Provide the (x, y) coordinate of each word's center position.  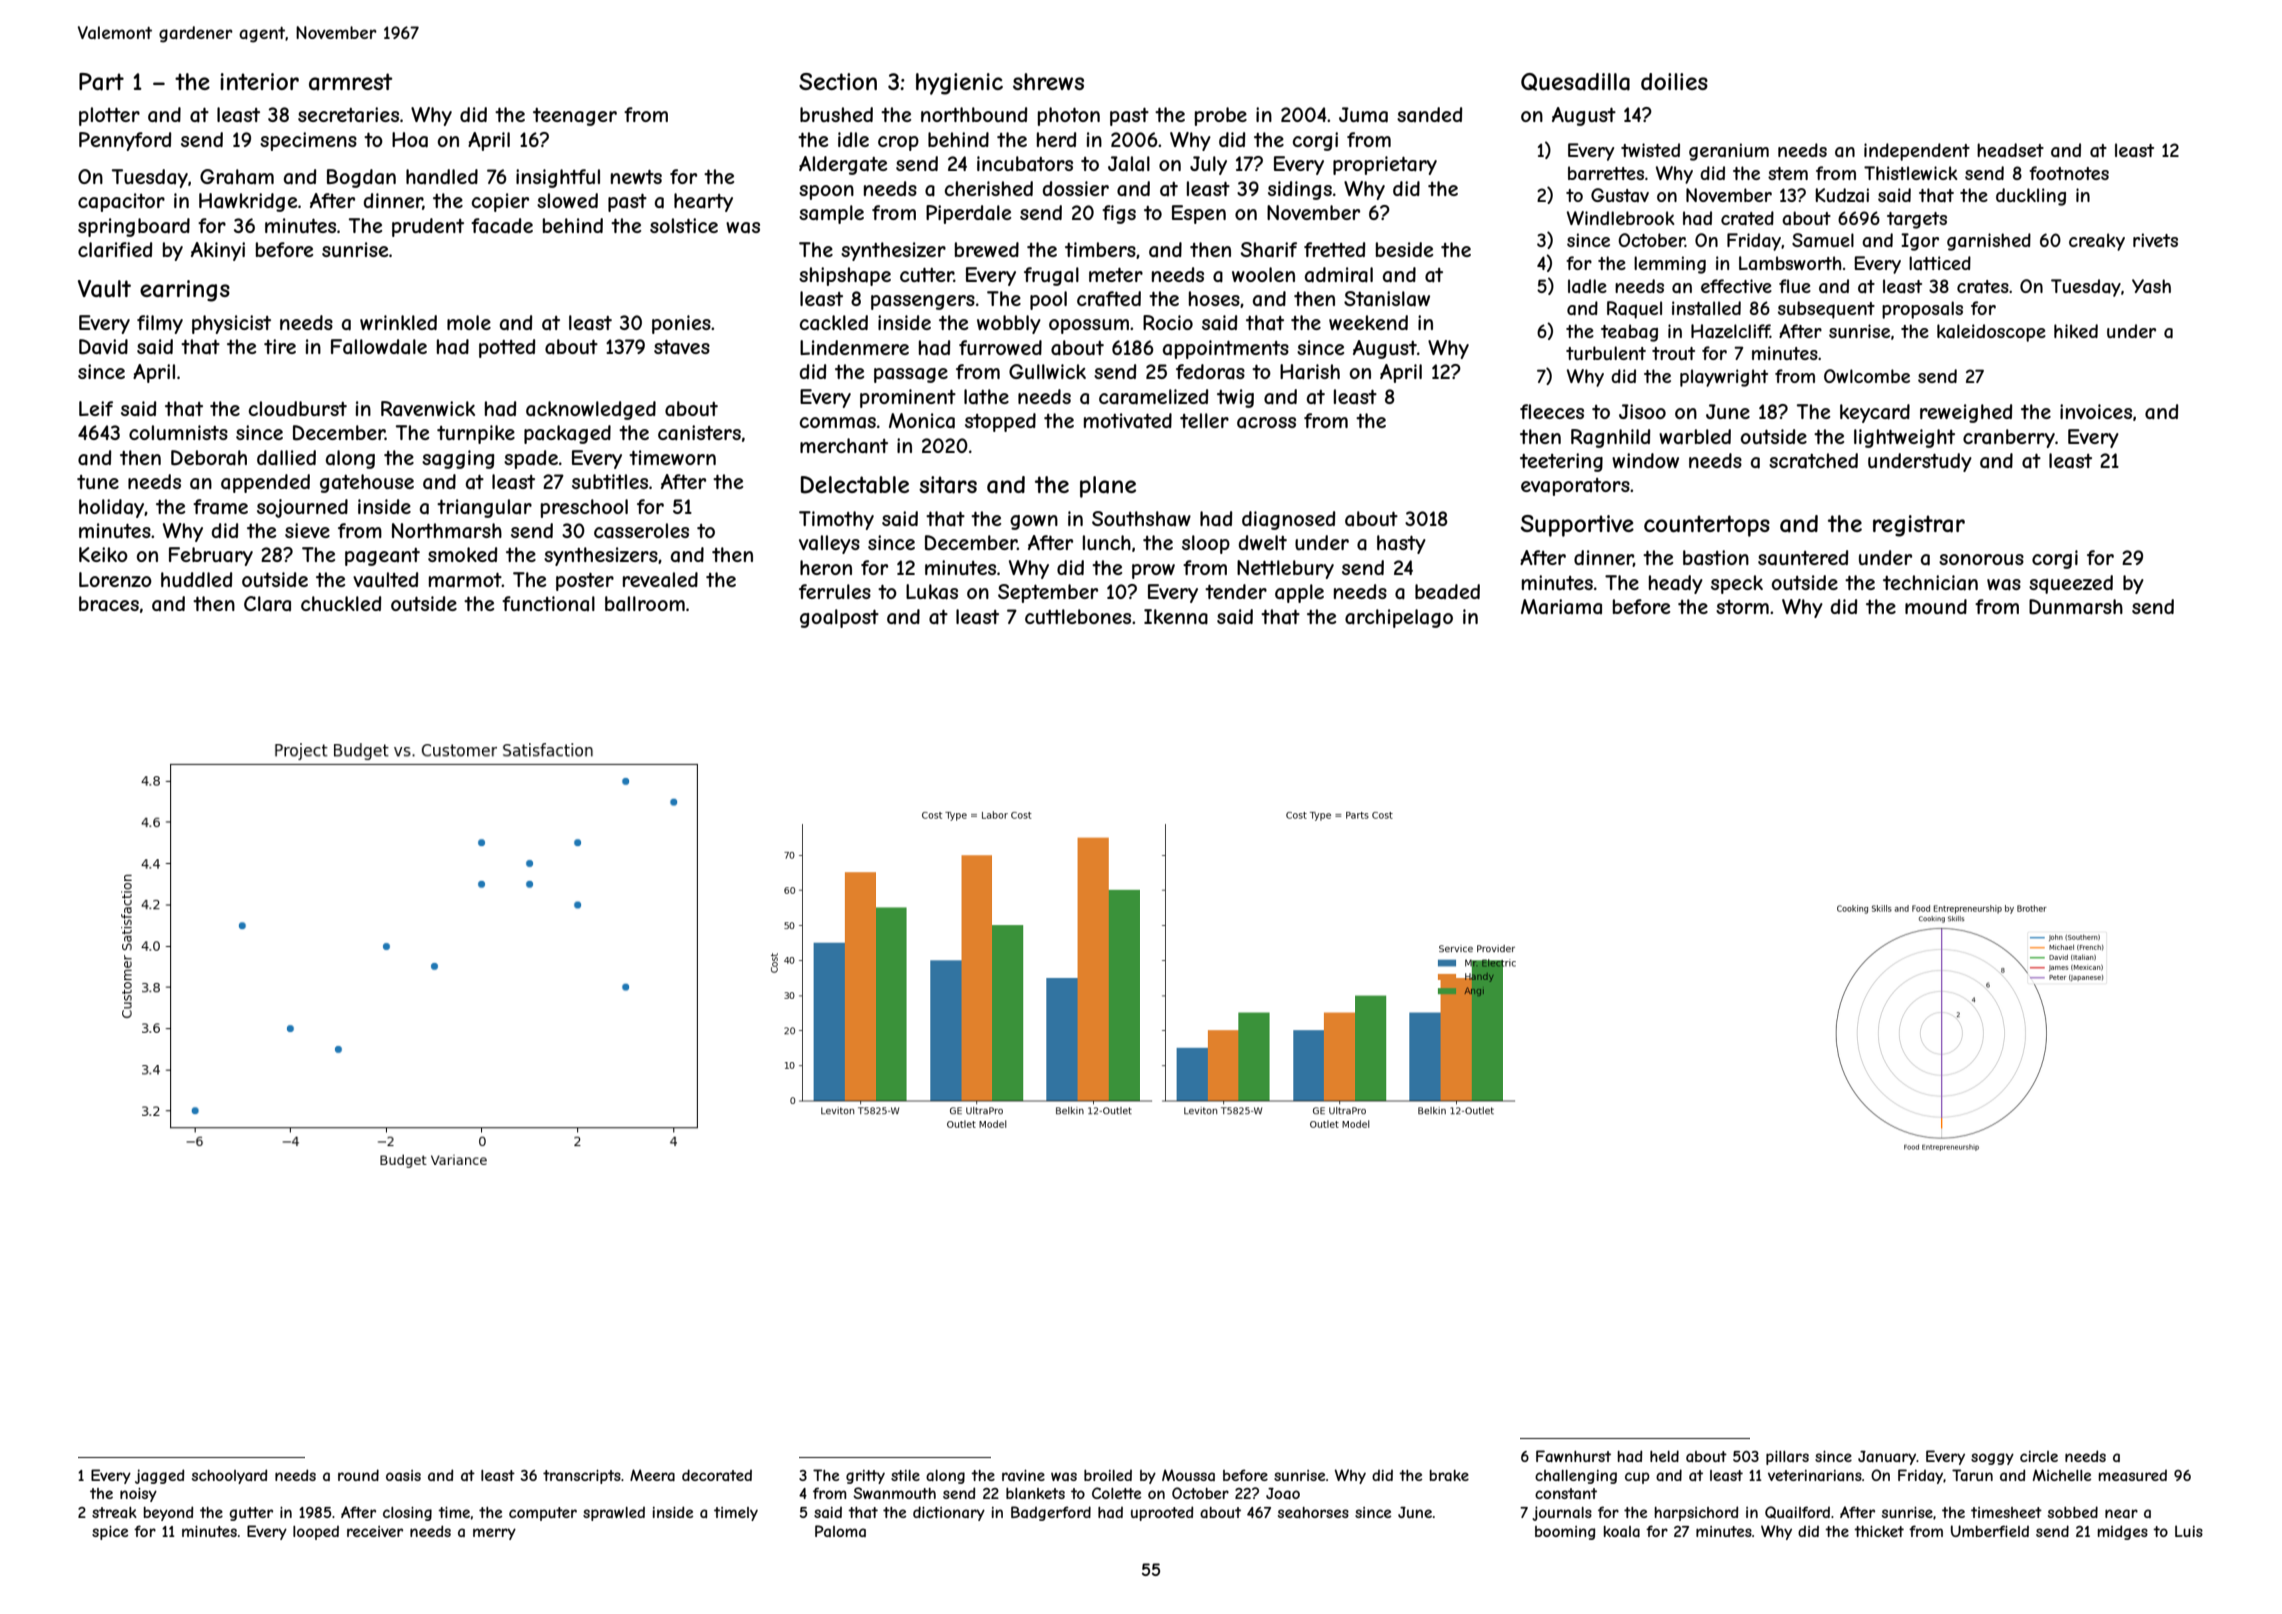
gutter (251, 1514)
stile (905, 1475)
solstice (684, 225)
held (1664, 1456)
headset (2010, 150)
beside (1404, 249)
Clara (267, 604)
